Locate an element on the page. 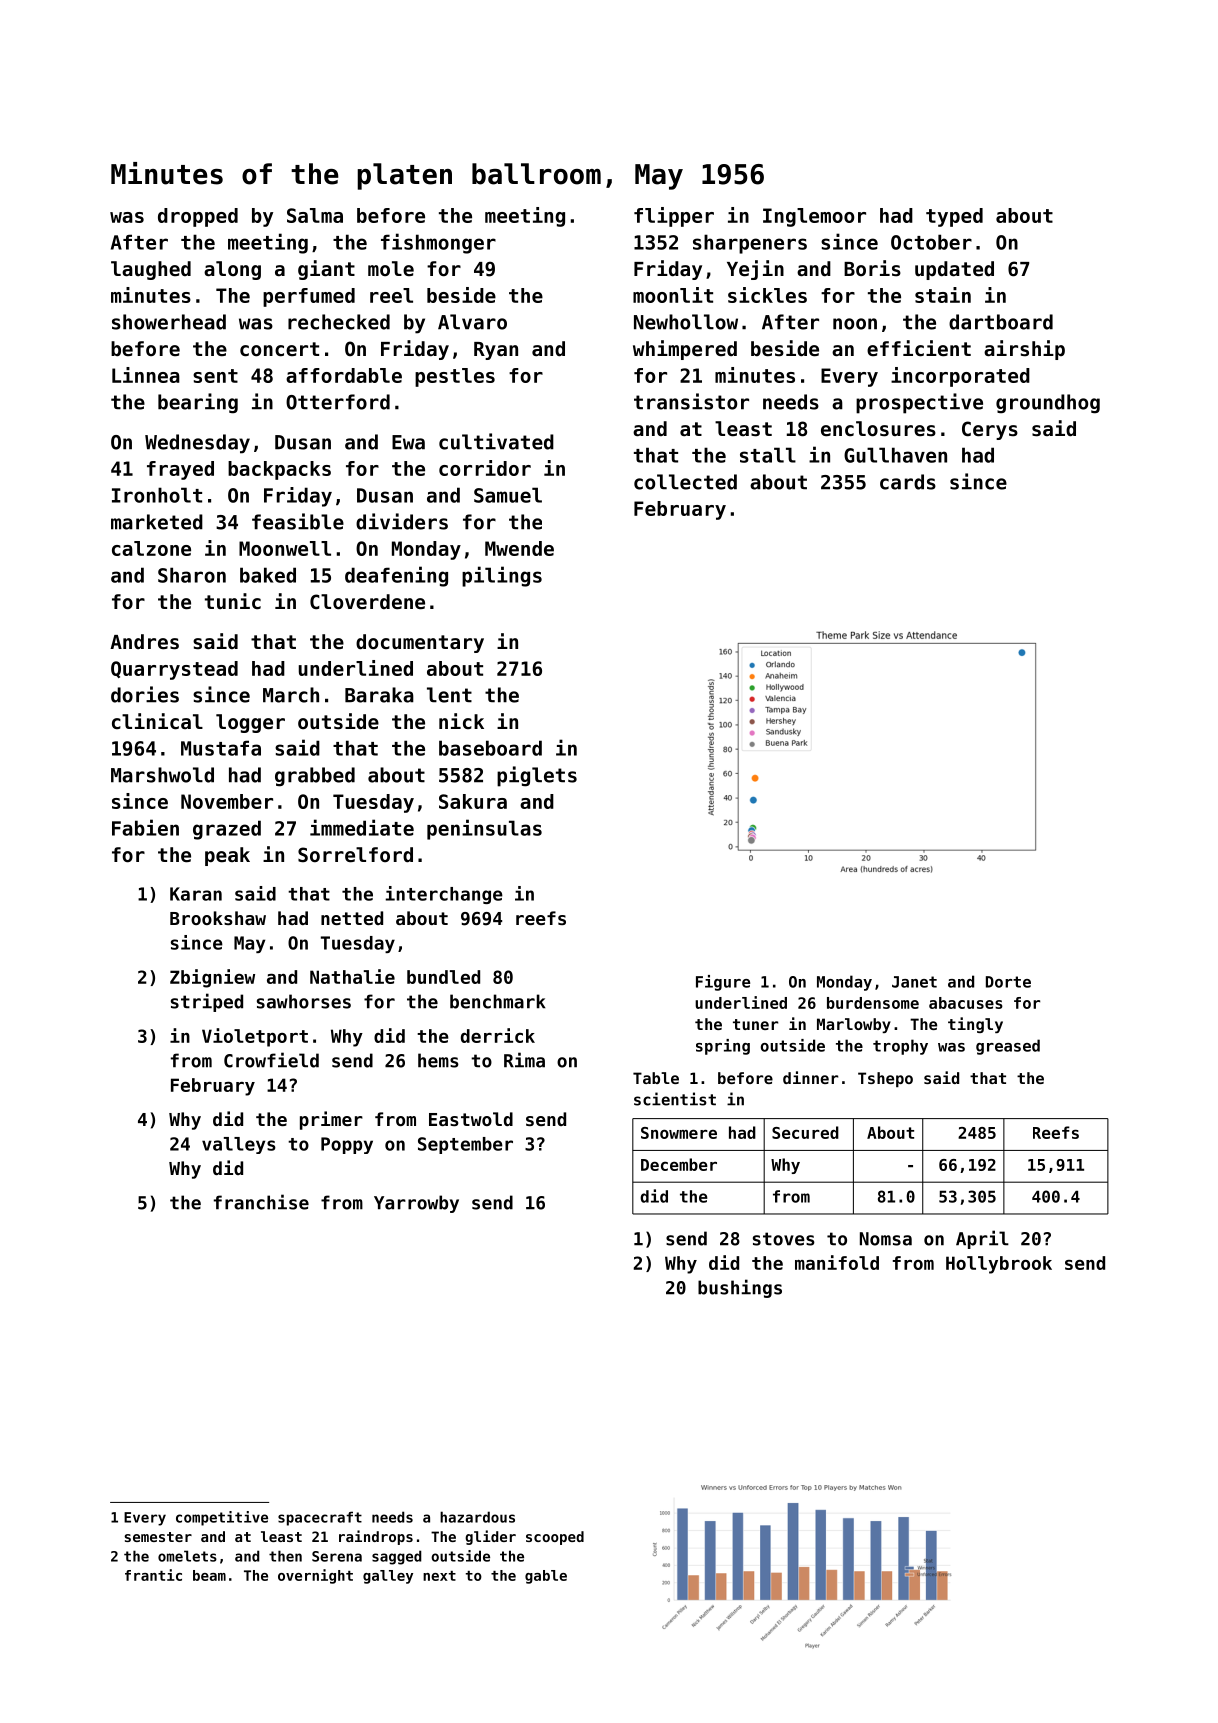 This image has height=1723, width=1218. lent is located at coordinates (449, 695).
